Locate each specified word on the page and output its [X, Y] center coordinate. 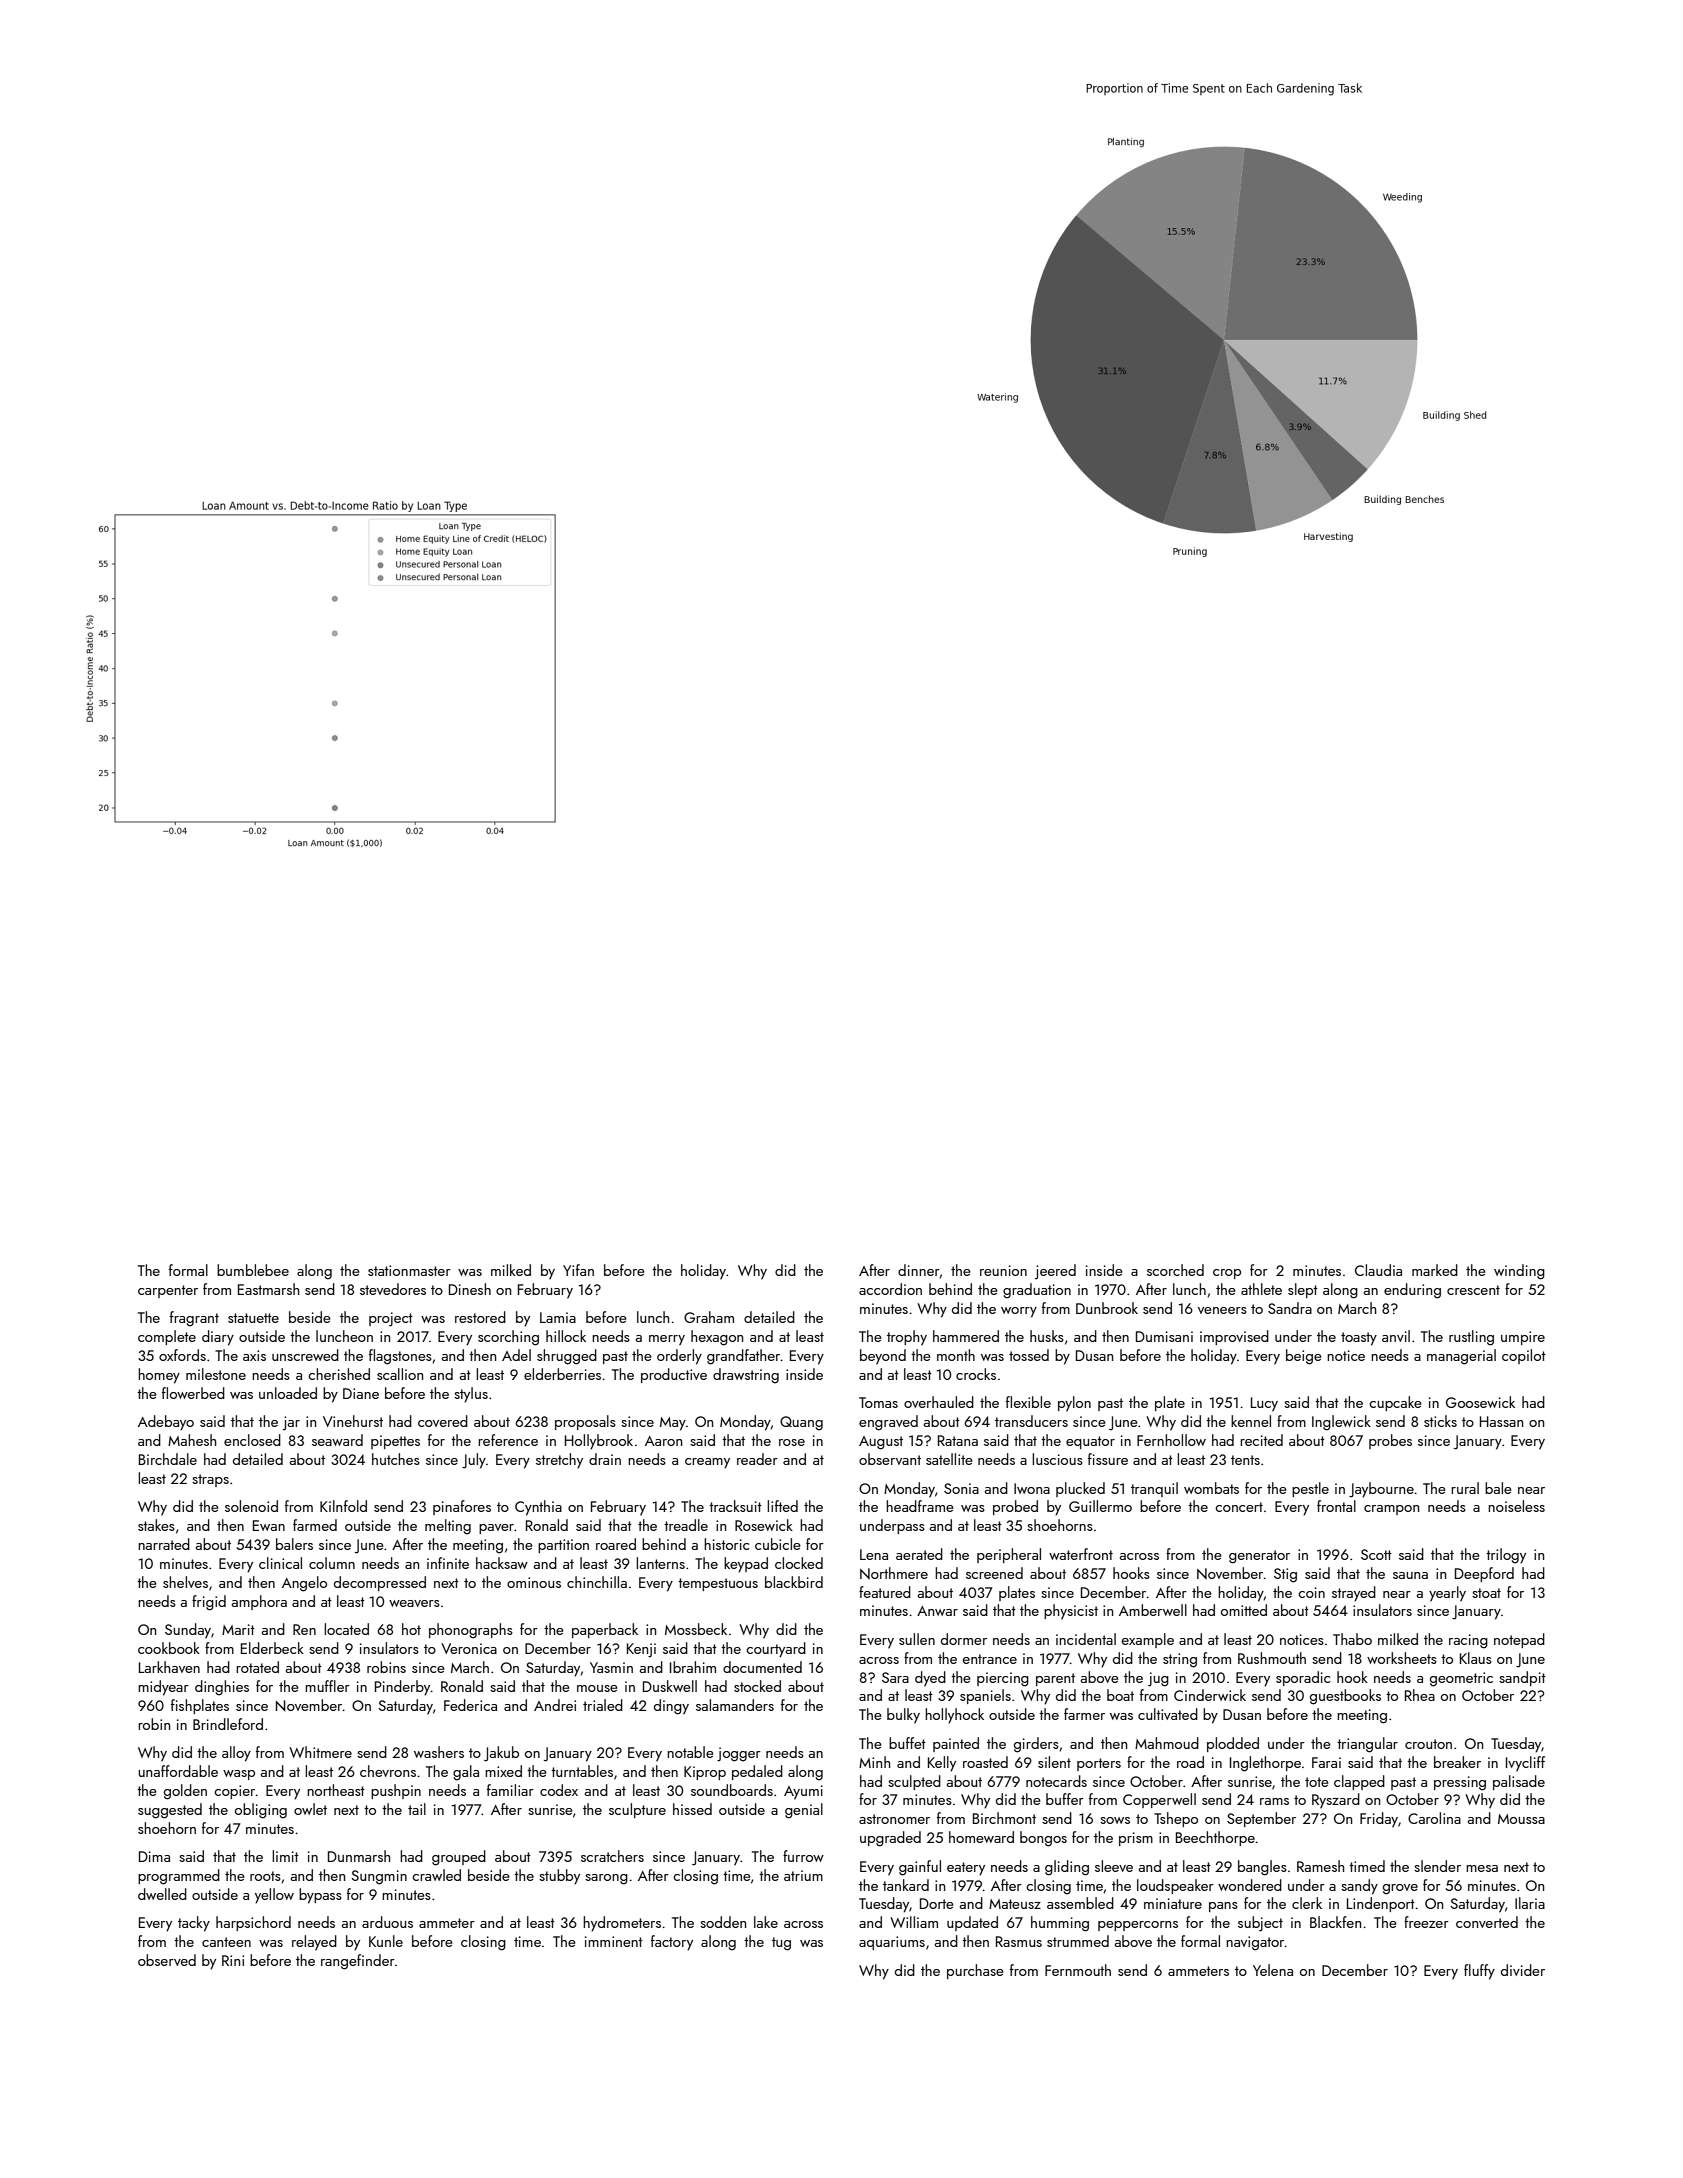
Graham [709, 1317]
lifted [782, 1506]
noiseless [1516, 1506]
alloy [236, 1754]
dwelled [162, 1894]
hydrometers [622, 1924]
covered [443, 1421]
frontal [1336, 1506]
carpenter [168, 1291]
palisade [1519, 1782]
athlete [1261, 1289]
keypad [746, 1565]
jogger [739, 1754]
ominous [534, 1582]
